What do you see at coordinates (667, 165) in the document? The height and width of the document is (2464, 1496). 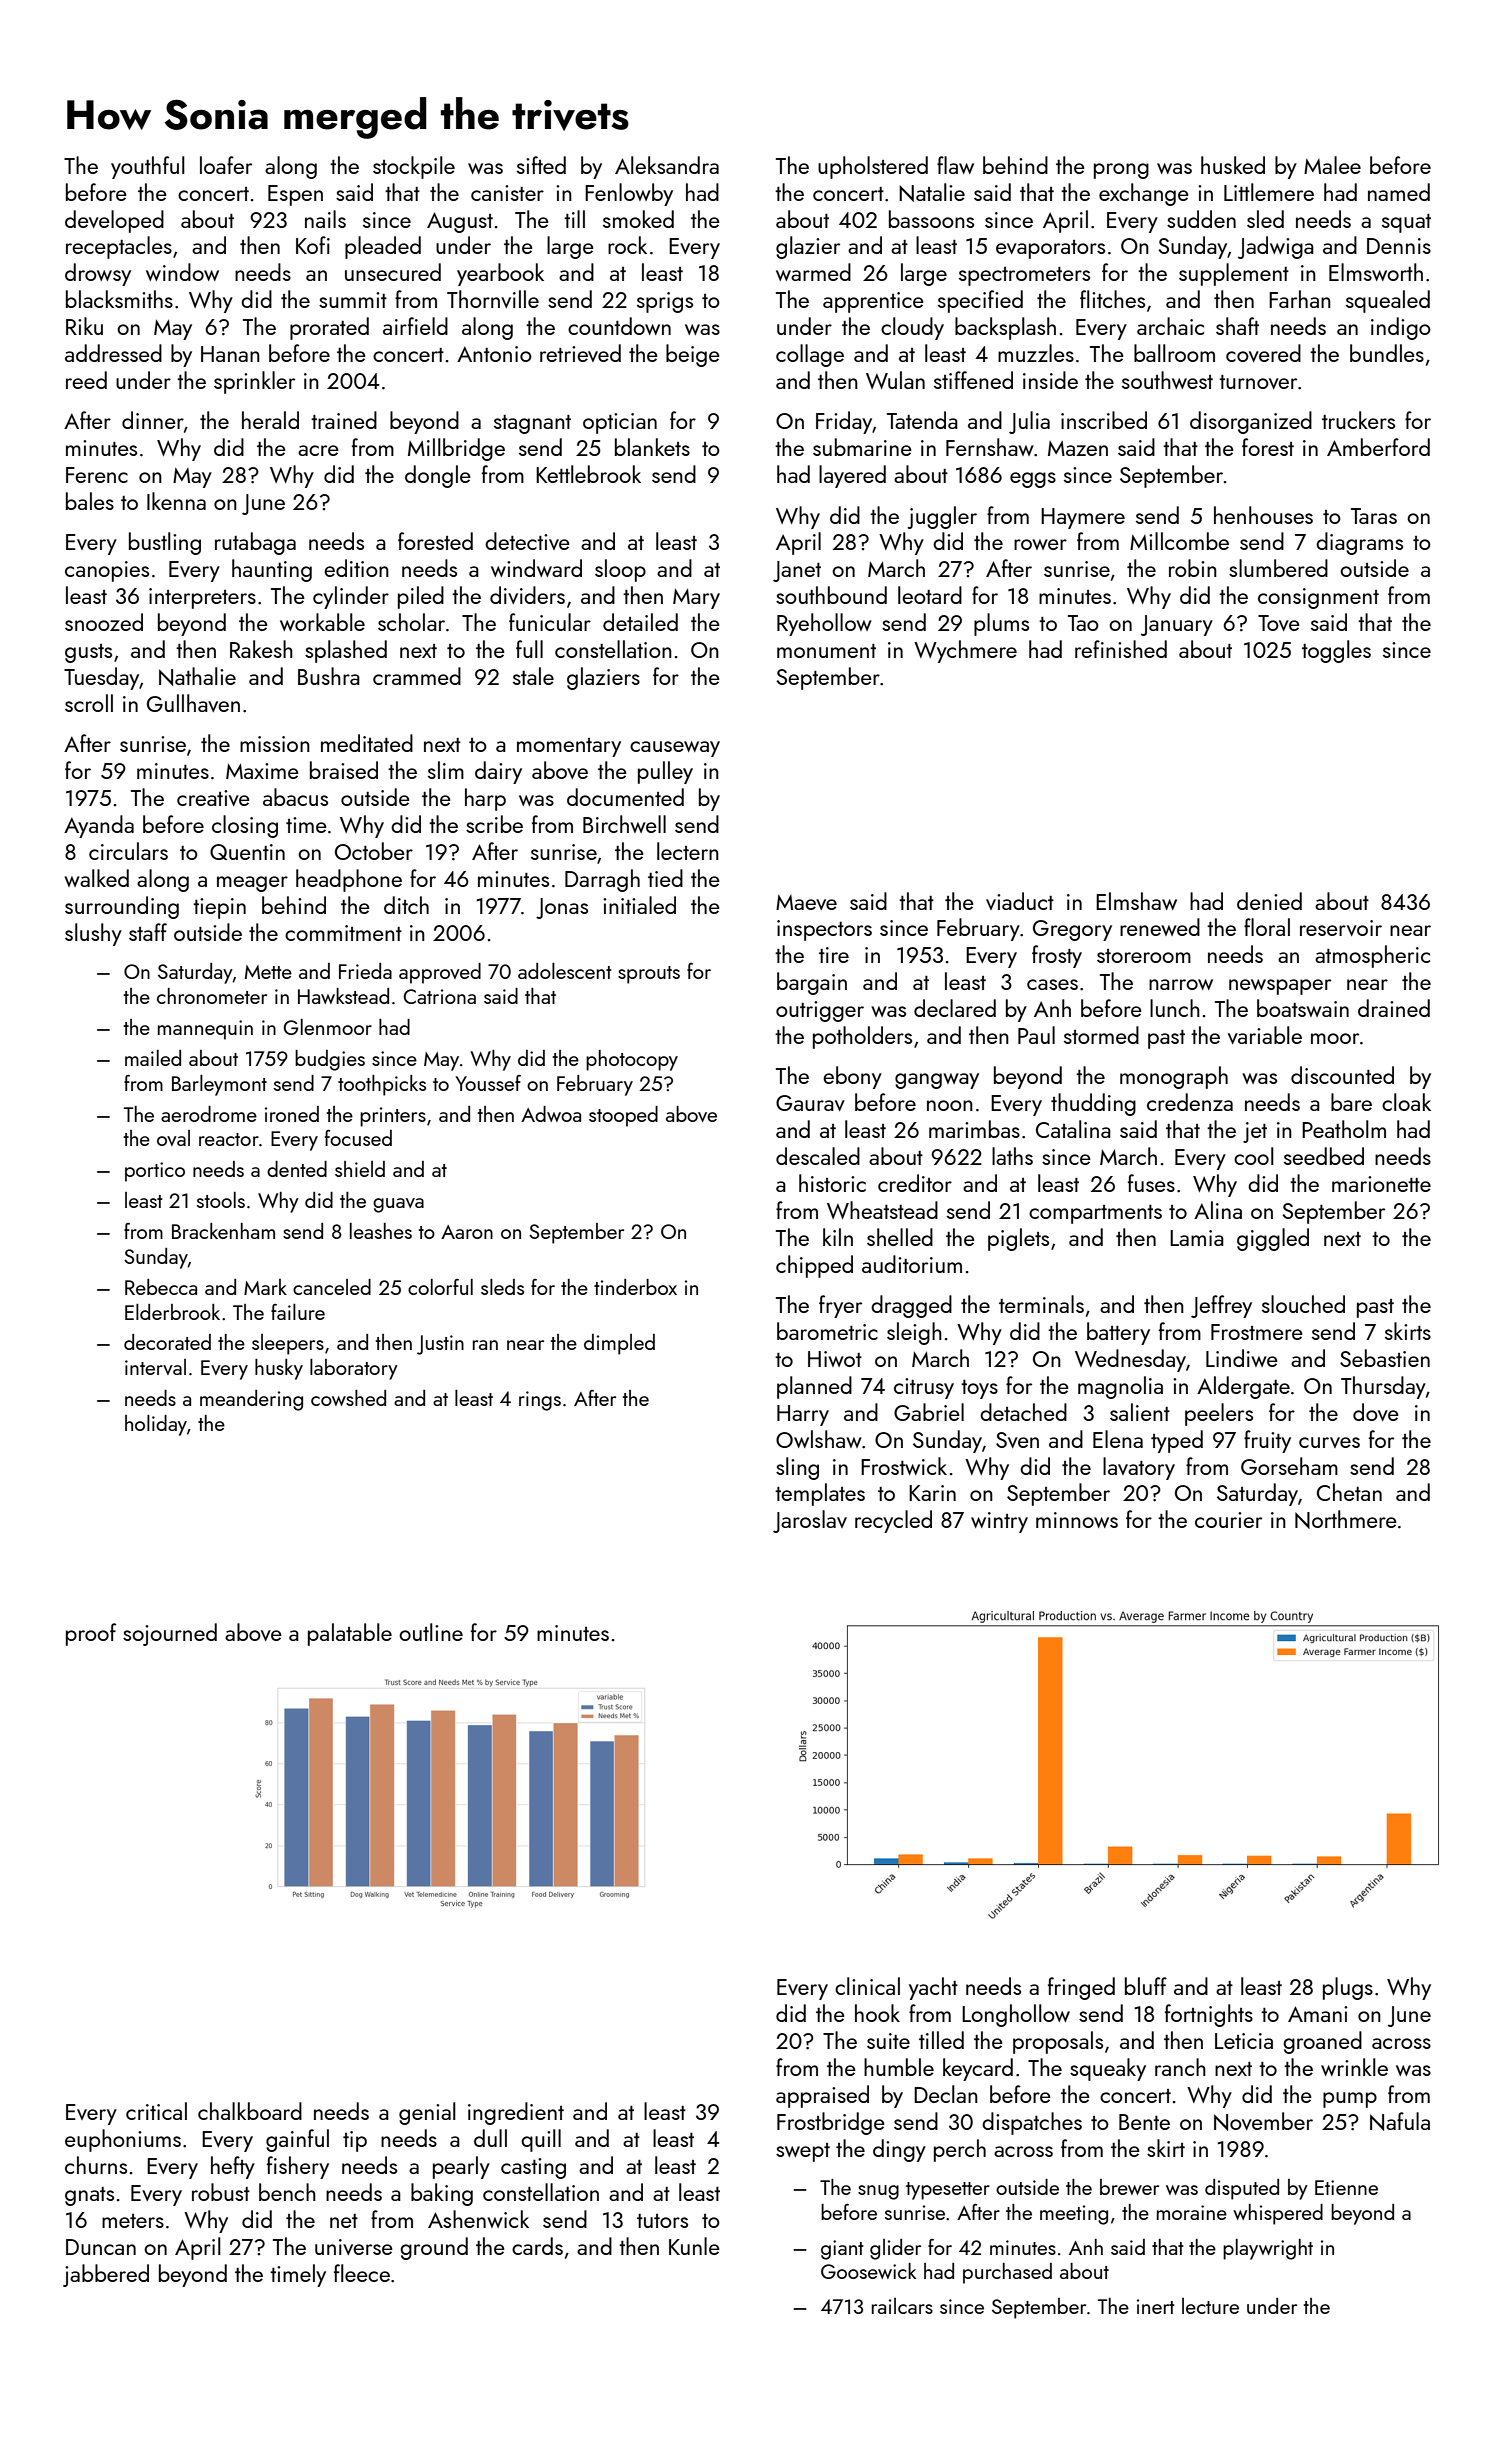 I see `Aleksandra` at bounding box center [667, 165].
